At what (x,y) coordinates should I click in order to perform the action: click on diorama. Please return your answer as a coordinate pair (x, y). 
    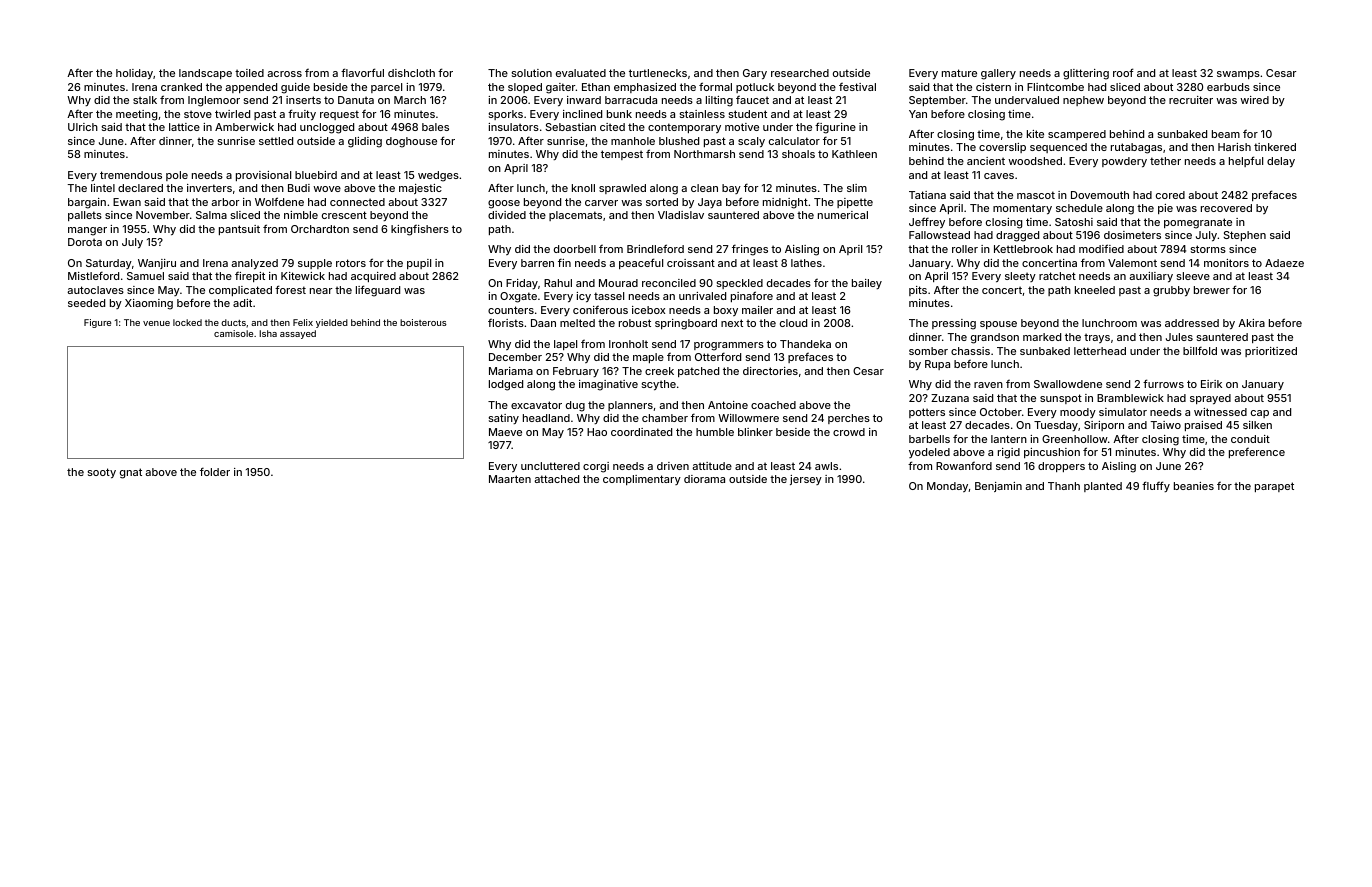
    Looking at the image, I should click on (704, 479).
